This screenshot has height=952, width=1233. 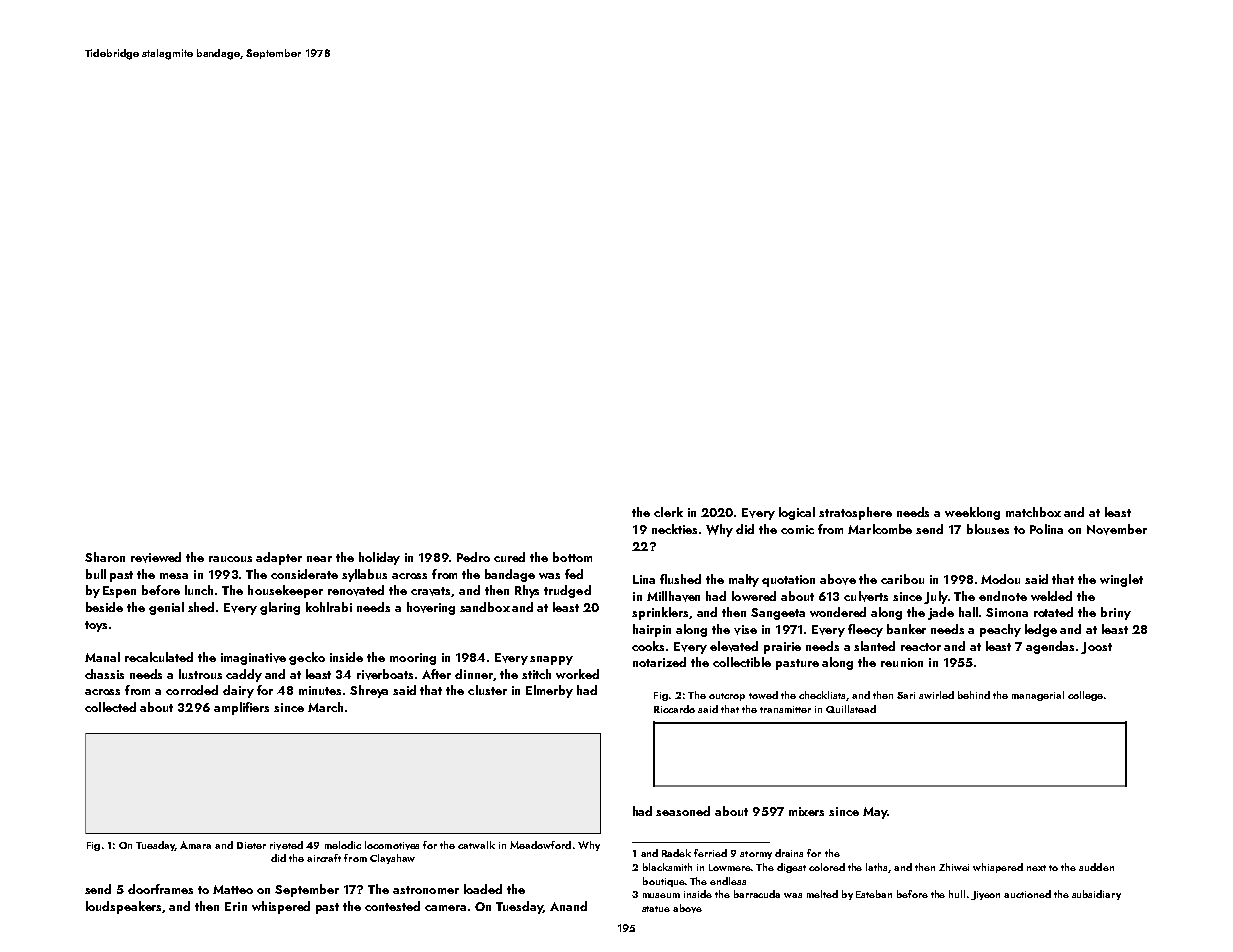 What do you see at coordinates (540, 845) in the screenshot?
I see `Meadowford` at bounding box center [540, 845].
